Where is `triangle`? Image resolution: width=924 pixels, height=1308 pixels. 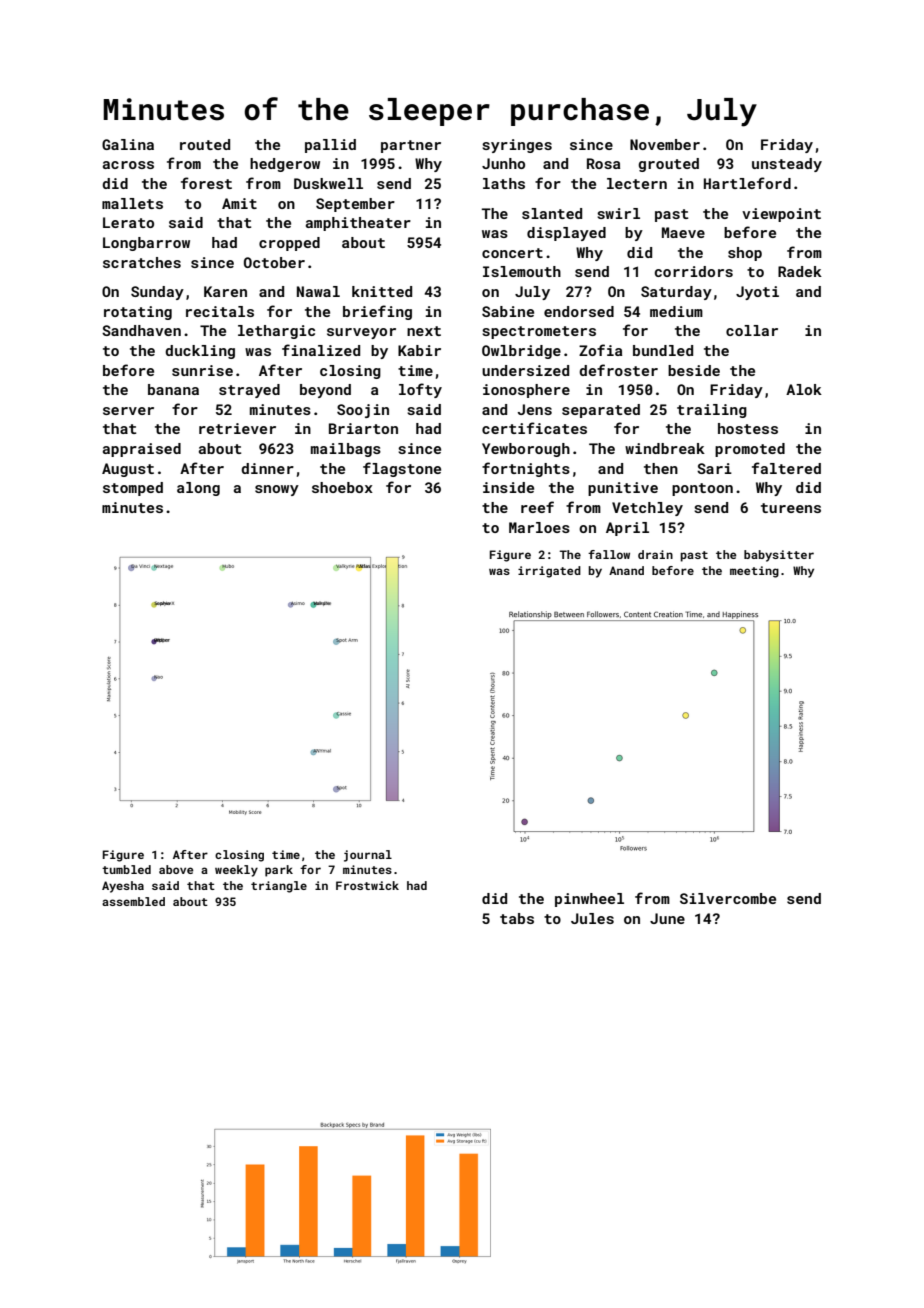 triangle is located at coordinates (279, 887).
